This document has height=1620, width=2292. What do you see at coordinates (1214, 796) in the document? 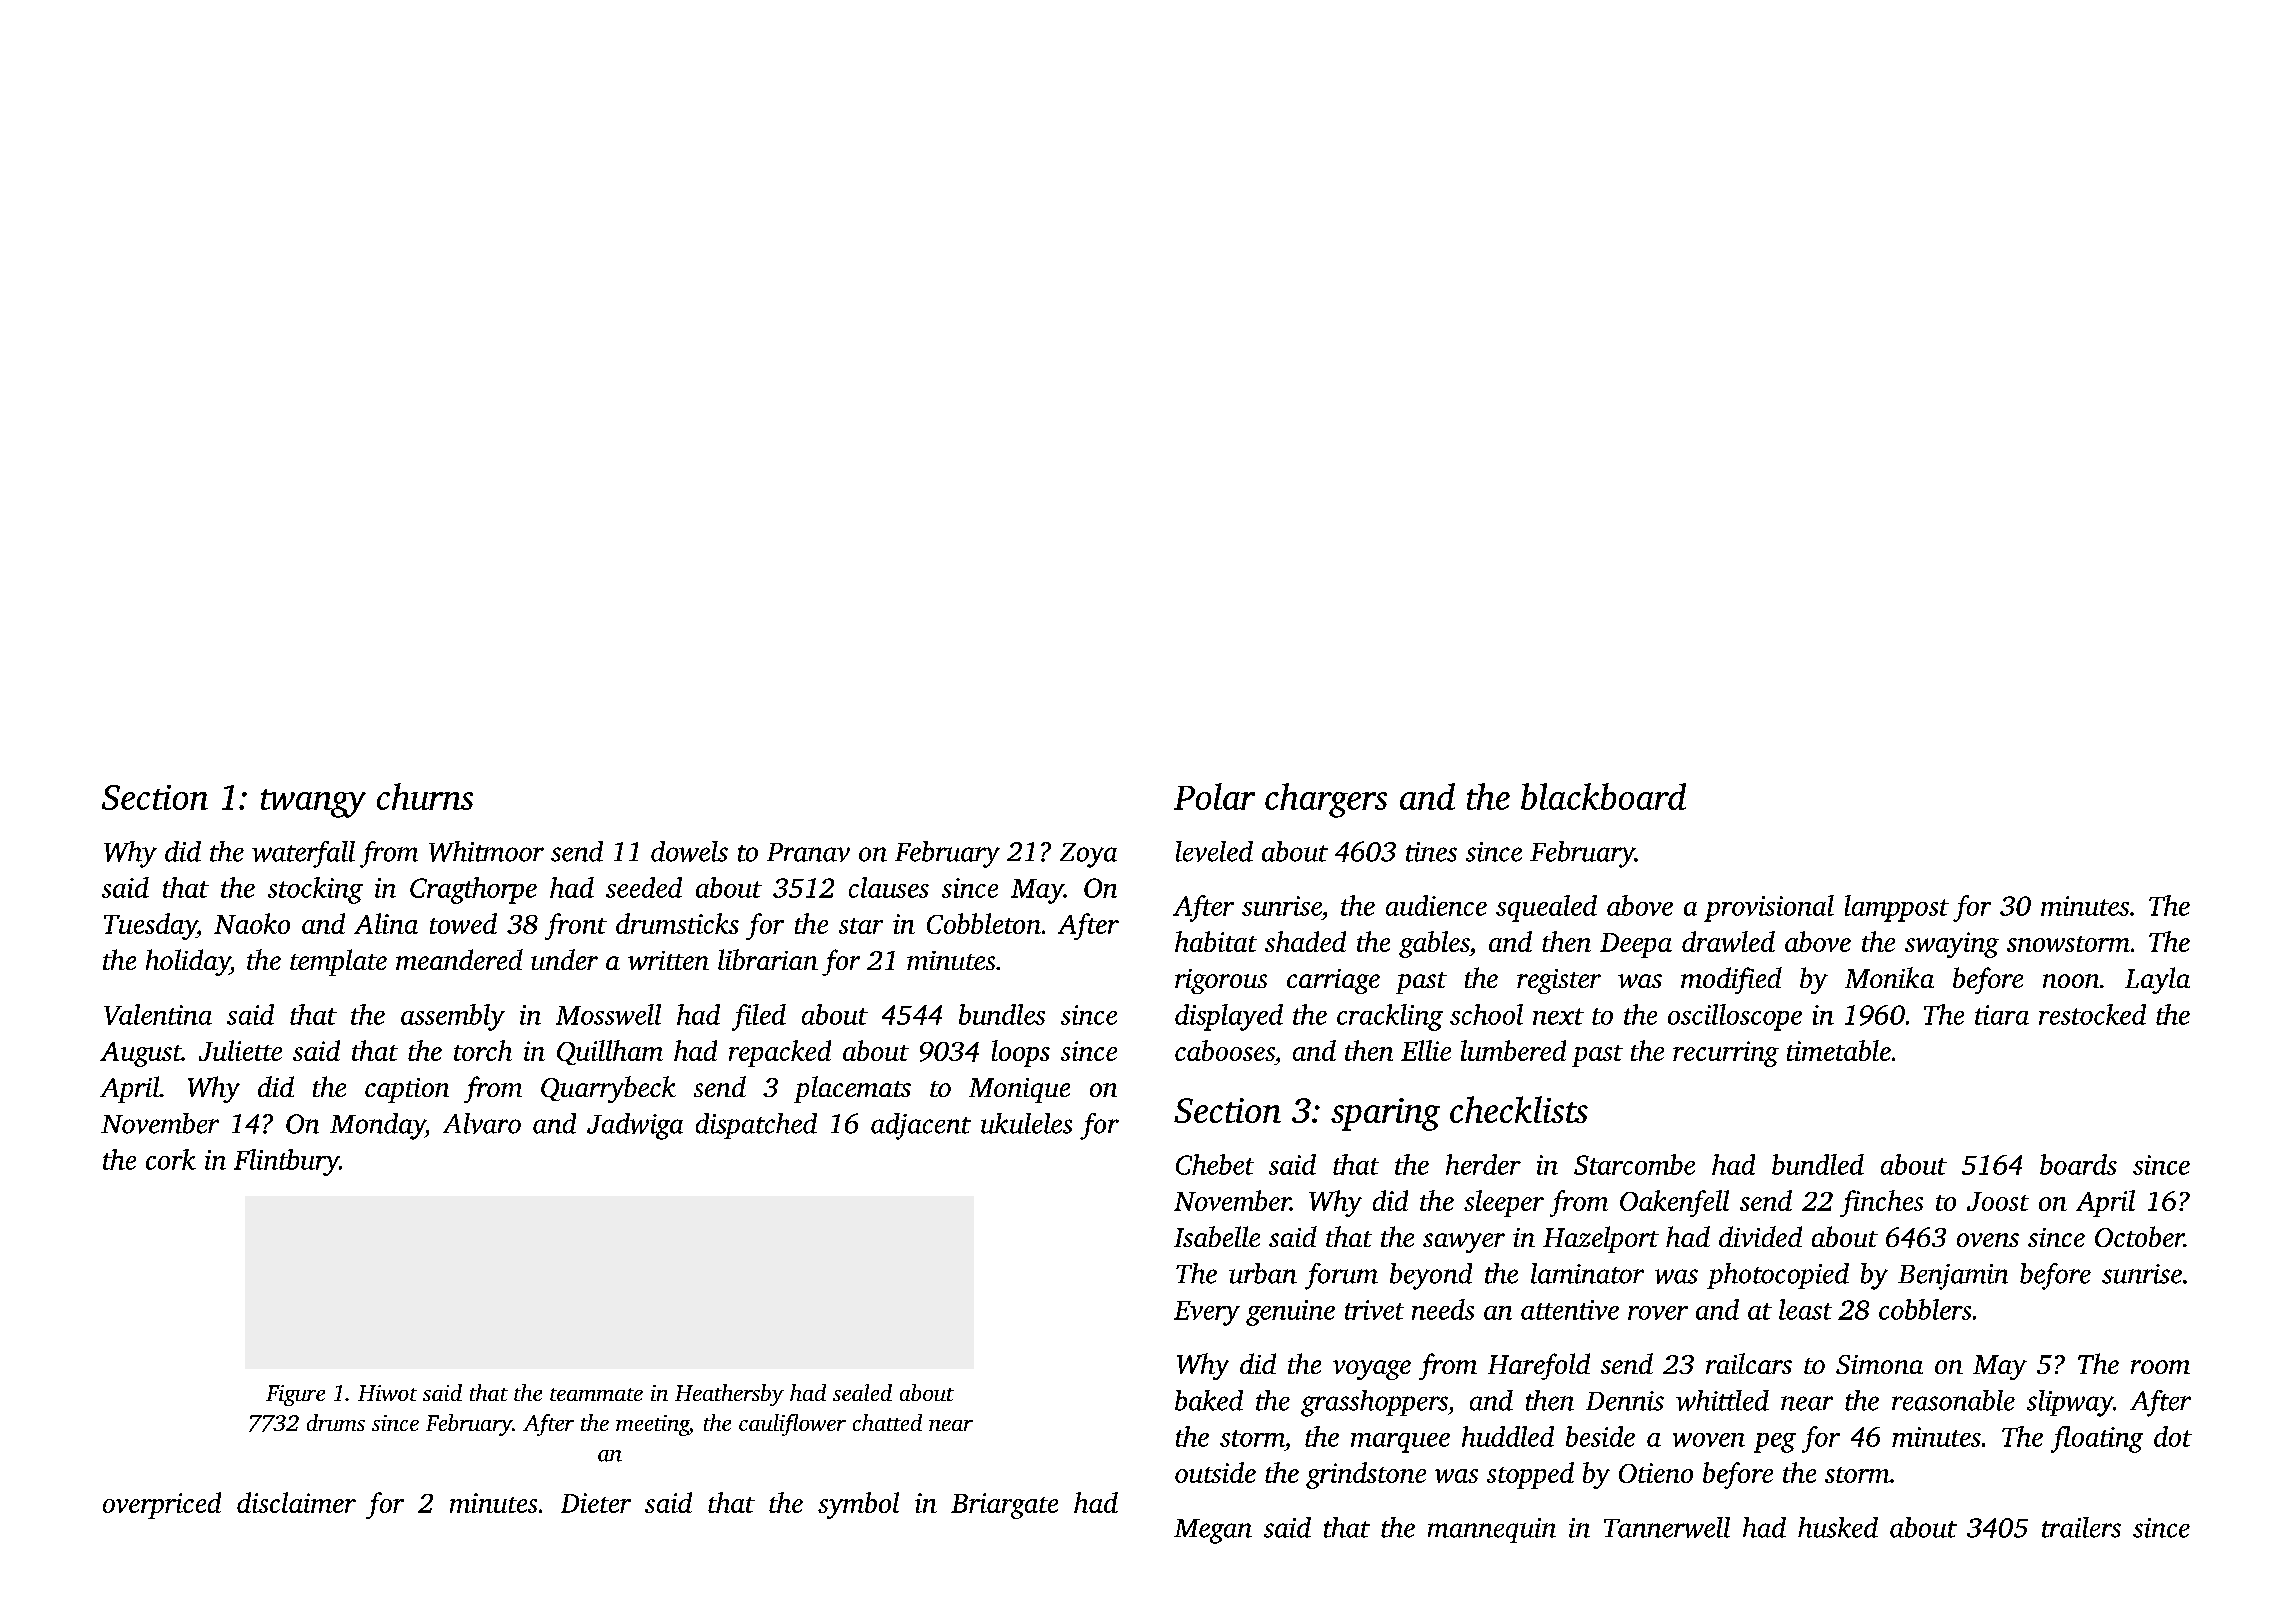
I see `Polar` at bounding box center [1214, 796].
